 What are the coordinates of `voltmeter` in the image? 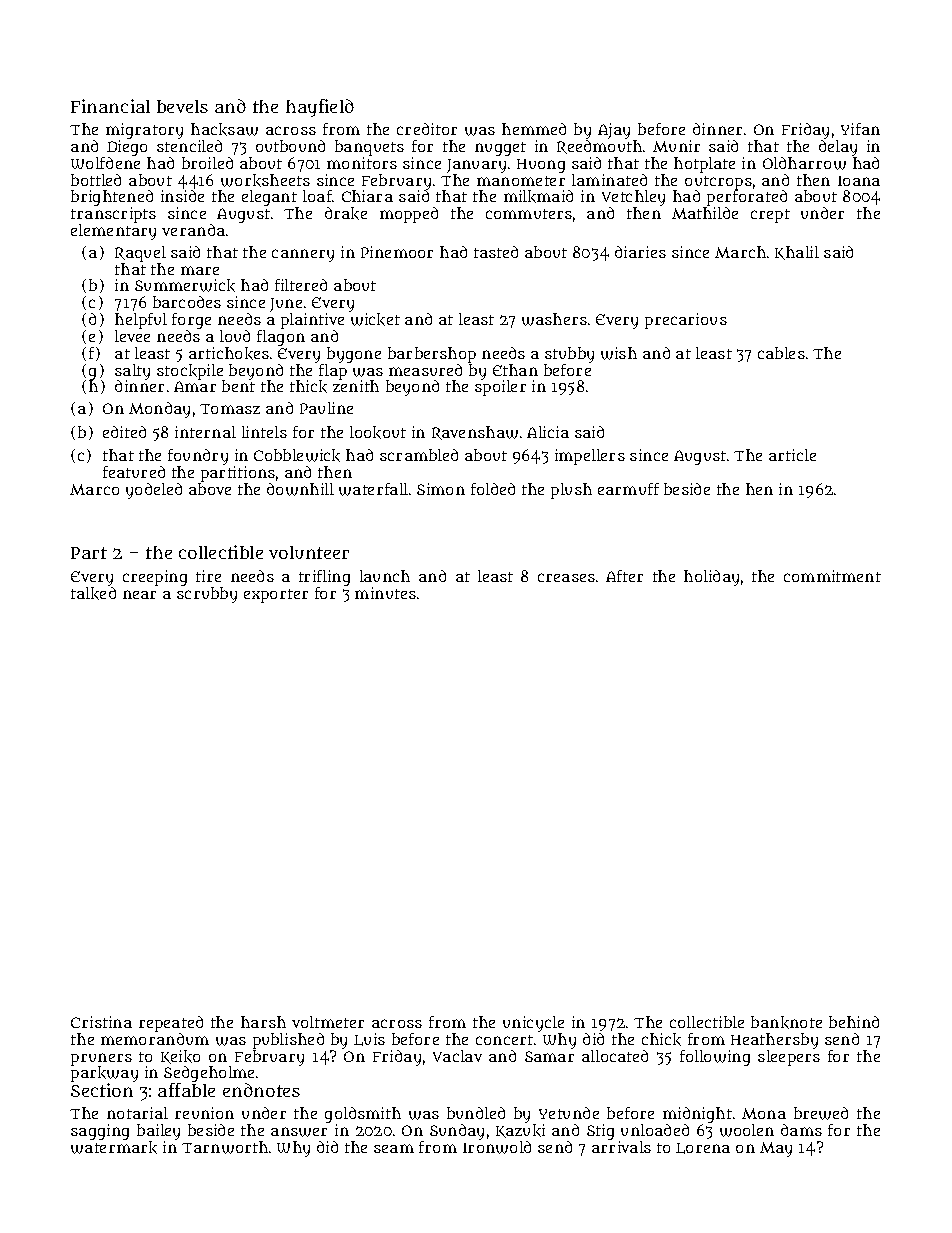 It's located at (328, 1022).
